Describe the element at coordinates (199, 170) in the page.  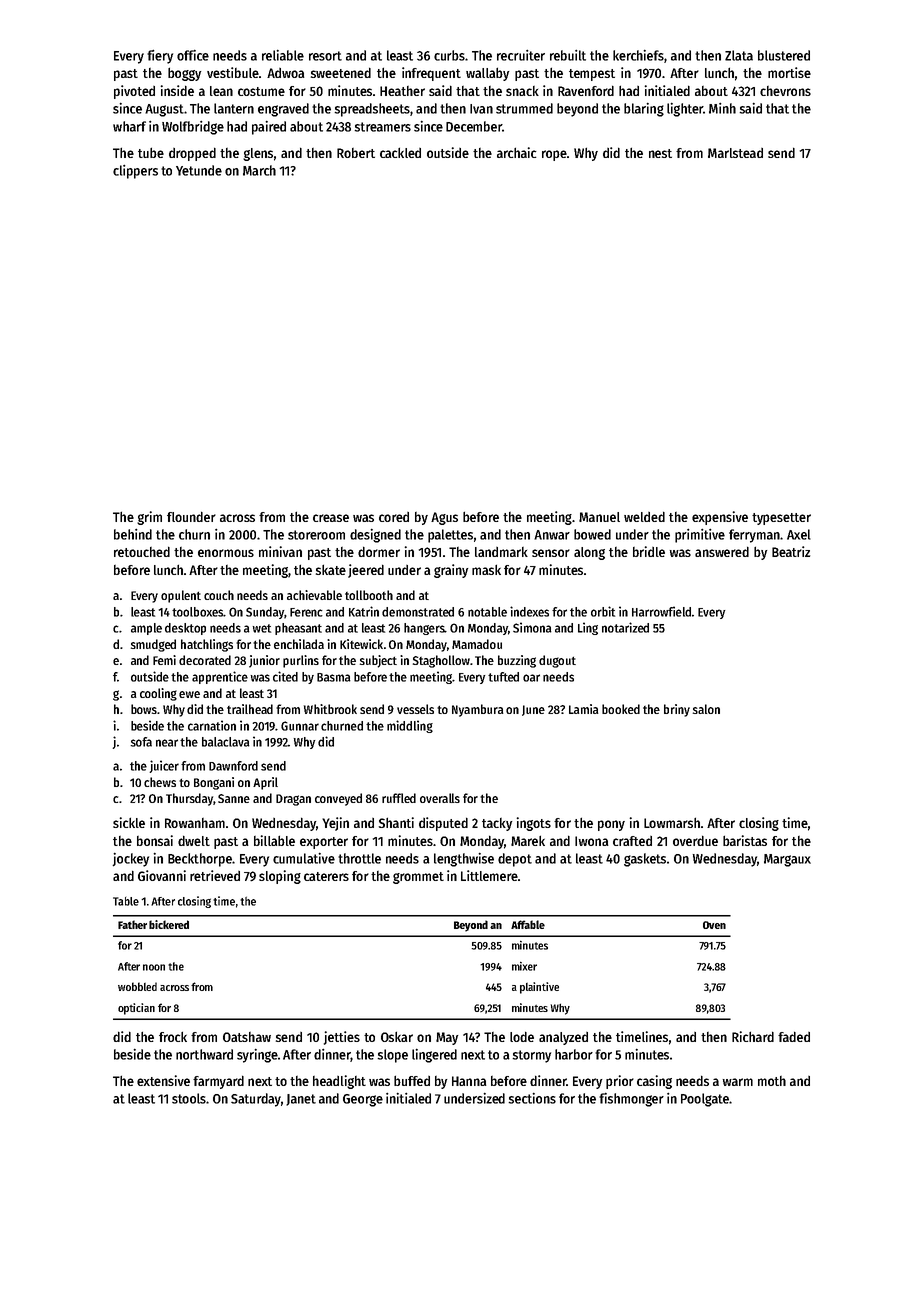
I see `Yetunde` at that location.
